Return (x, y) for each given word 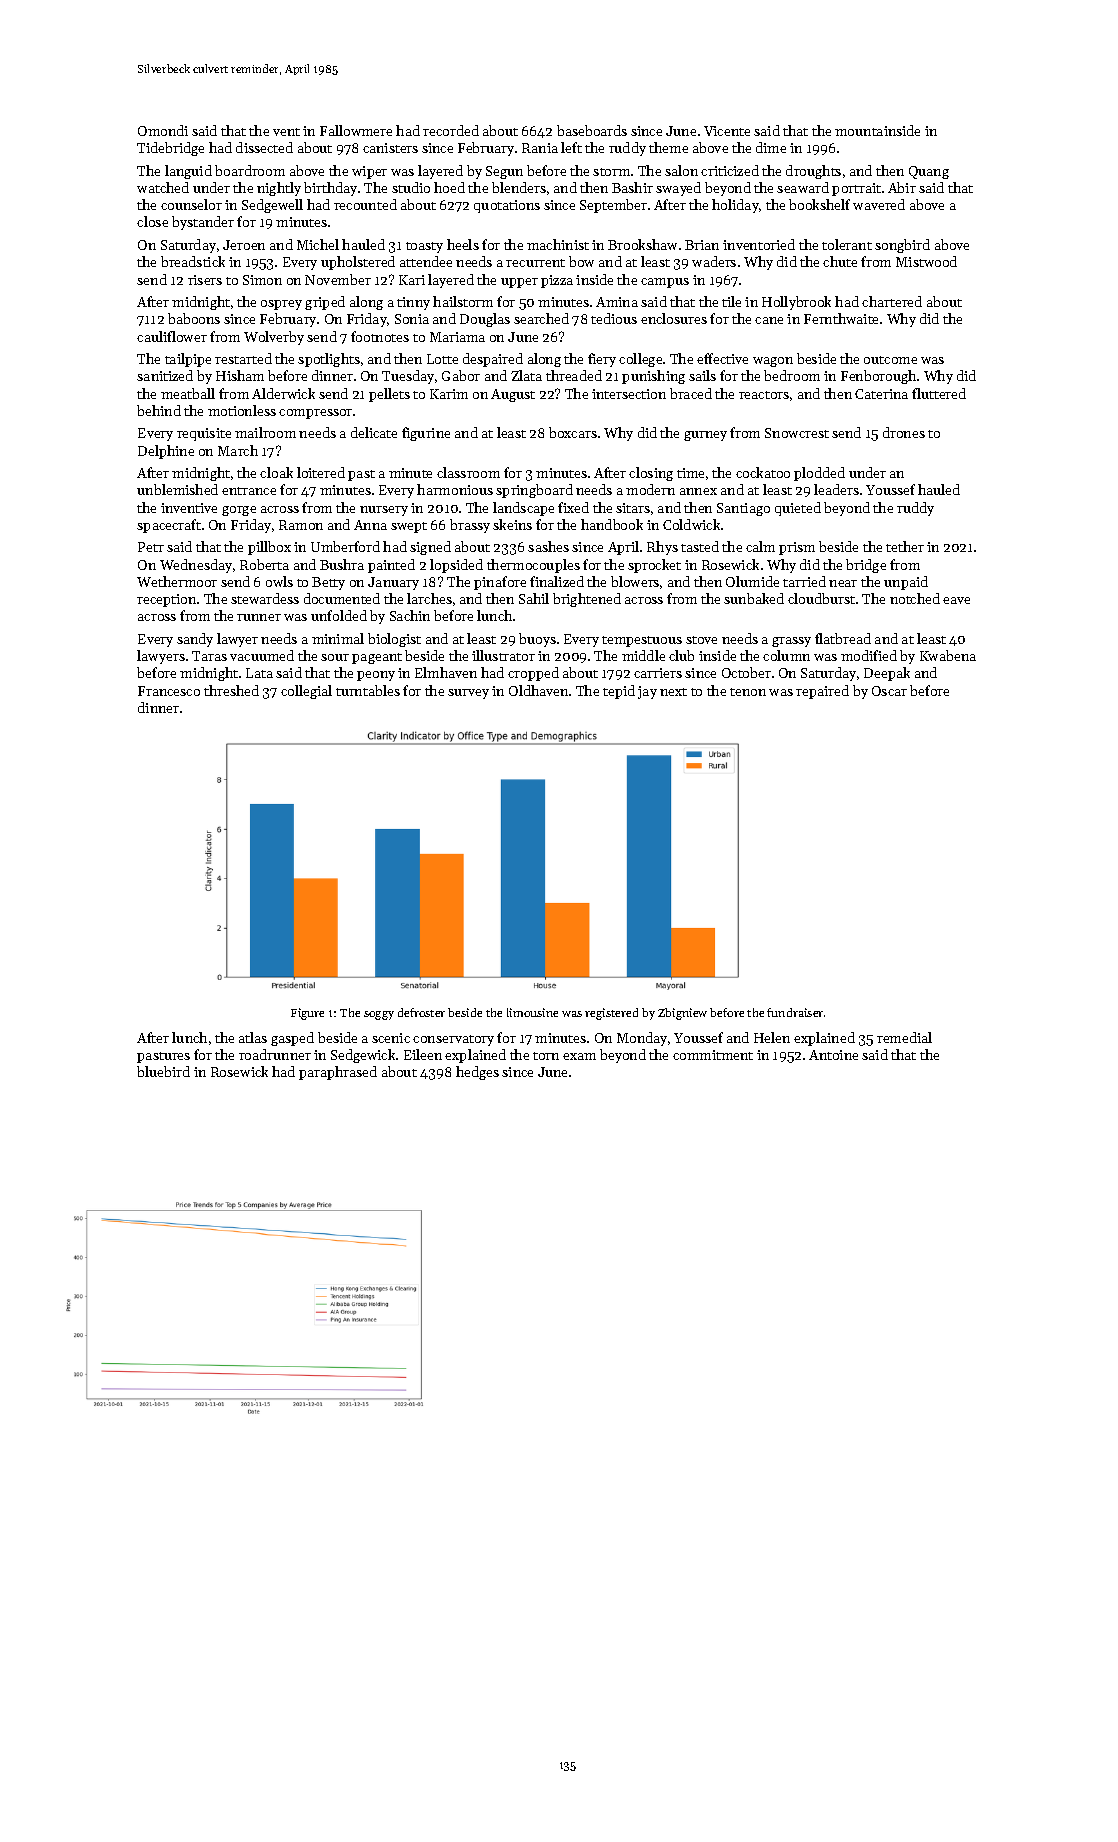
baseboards (592, 130)
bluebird (163, 1071)
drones (904, 432)
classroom (468, 472)
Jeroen (244, 245)
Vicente (727, 131)
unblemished (177, 489)
